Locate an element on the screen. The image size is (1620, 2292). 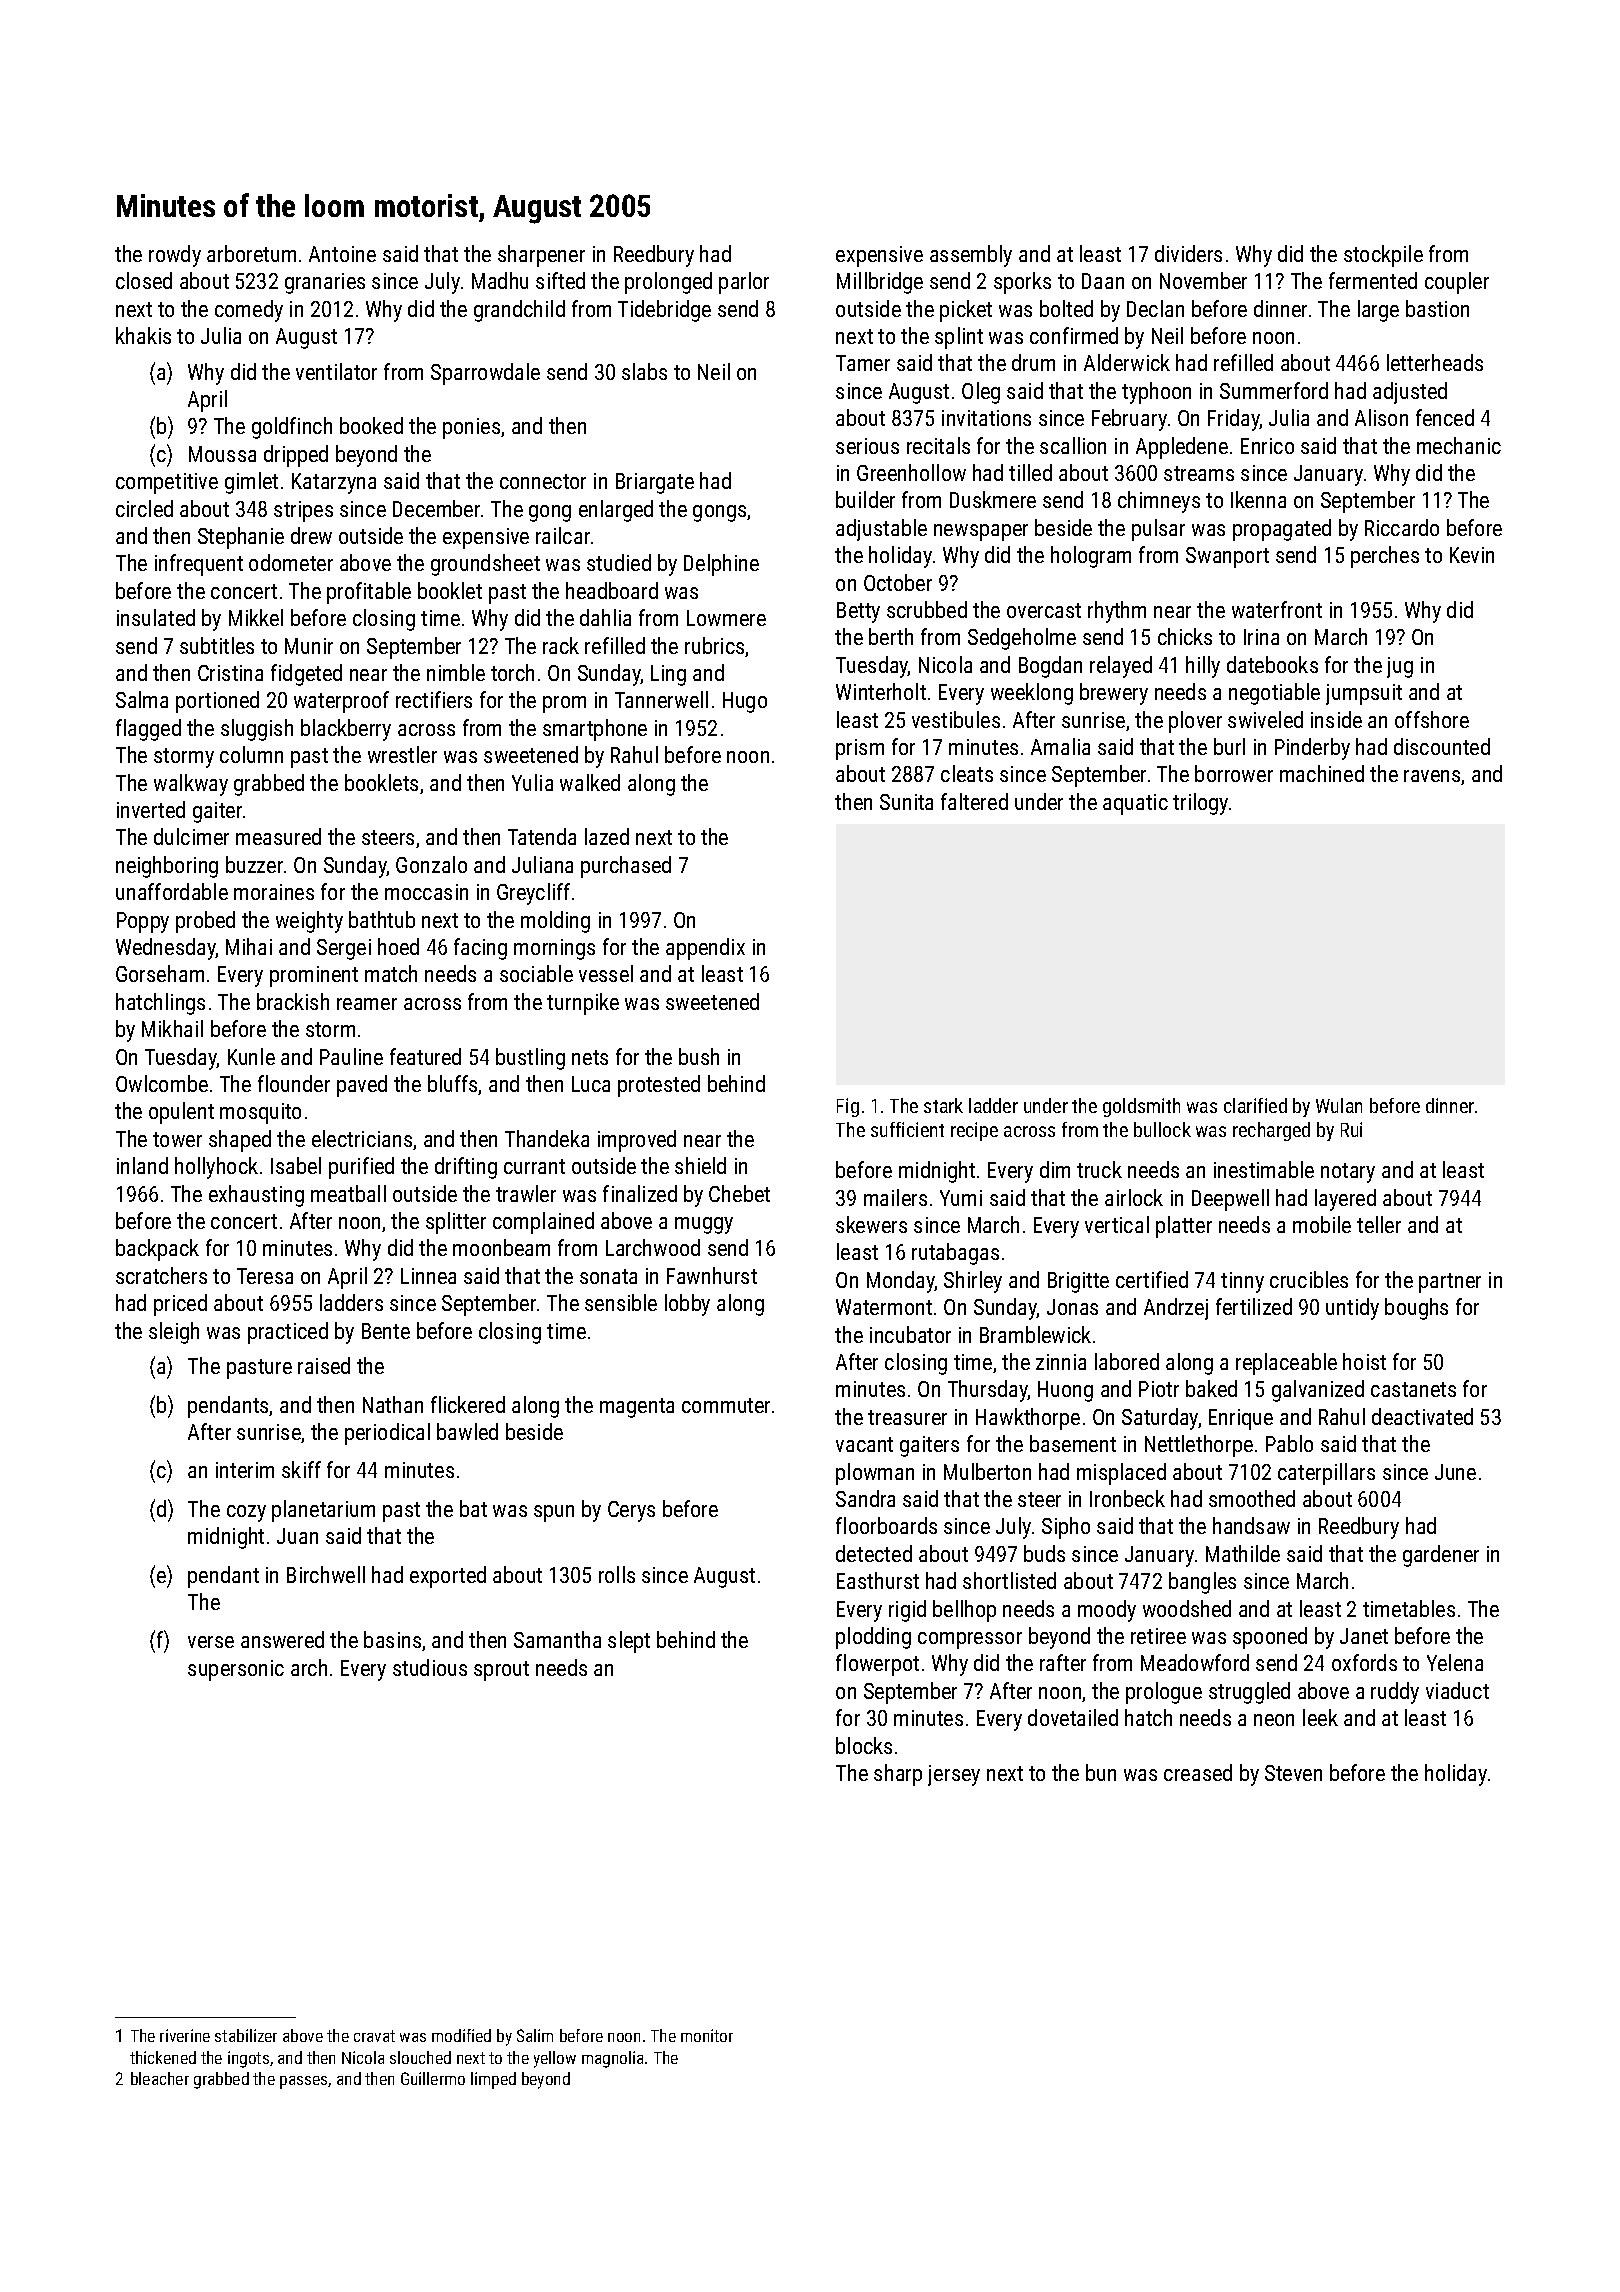
prolonged is located at coordinates (668, 283).
